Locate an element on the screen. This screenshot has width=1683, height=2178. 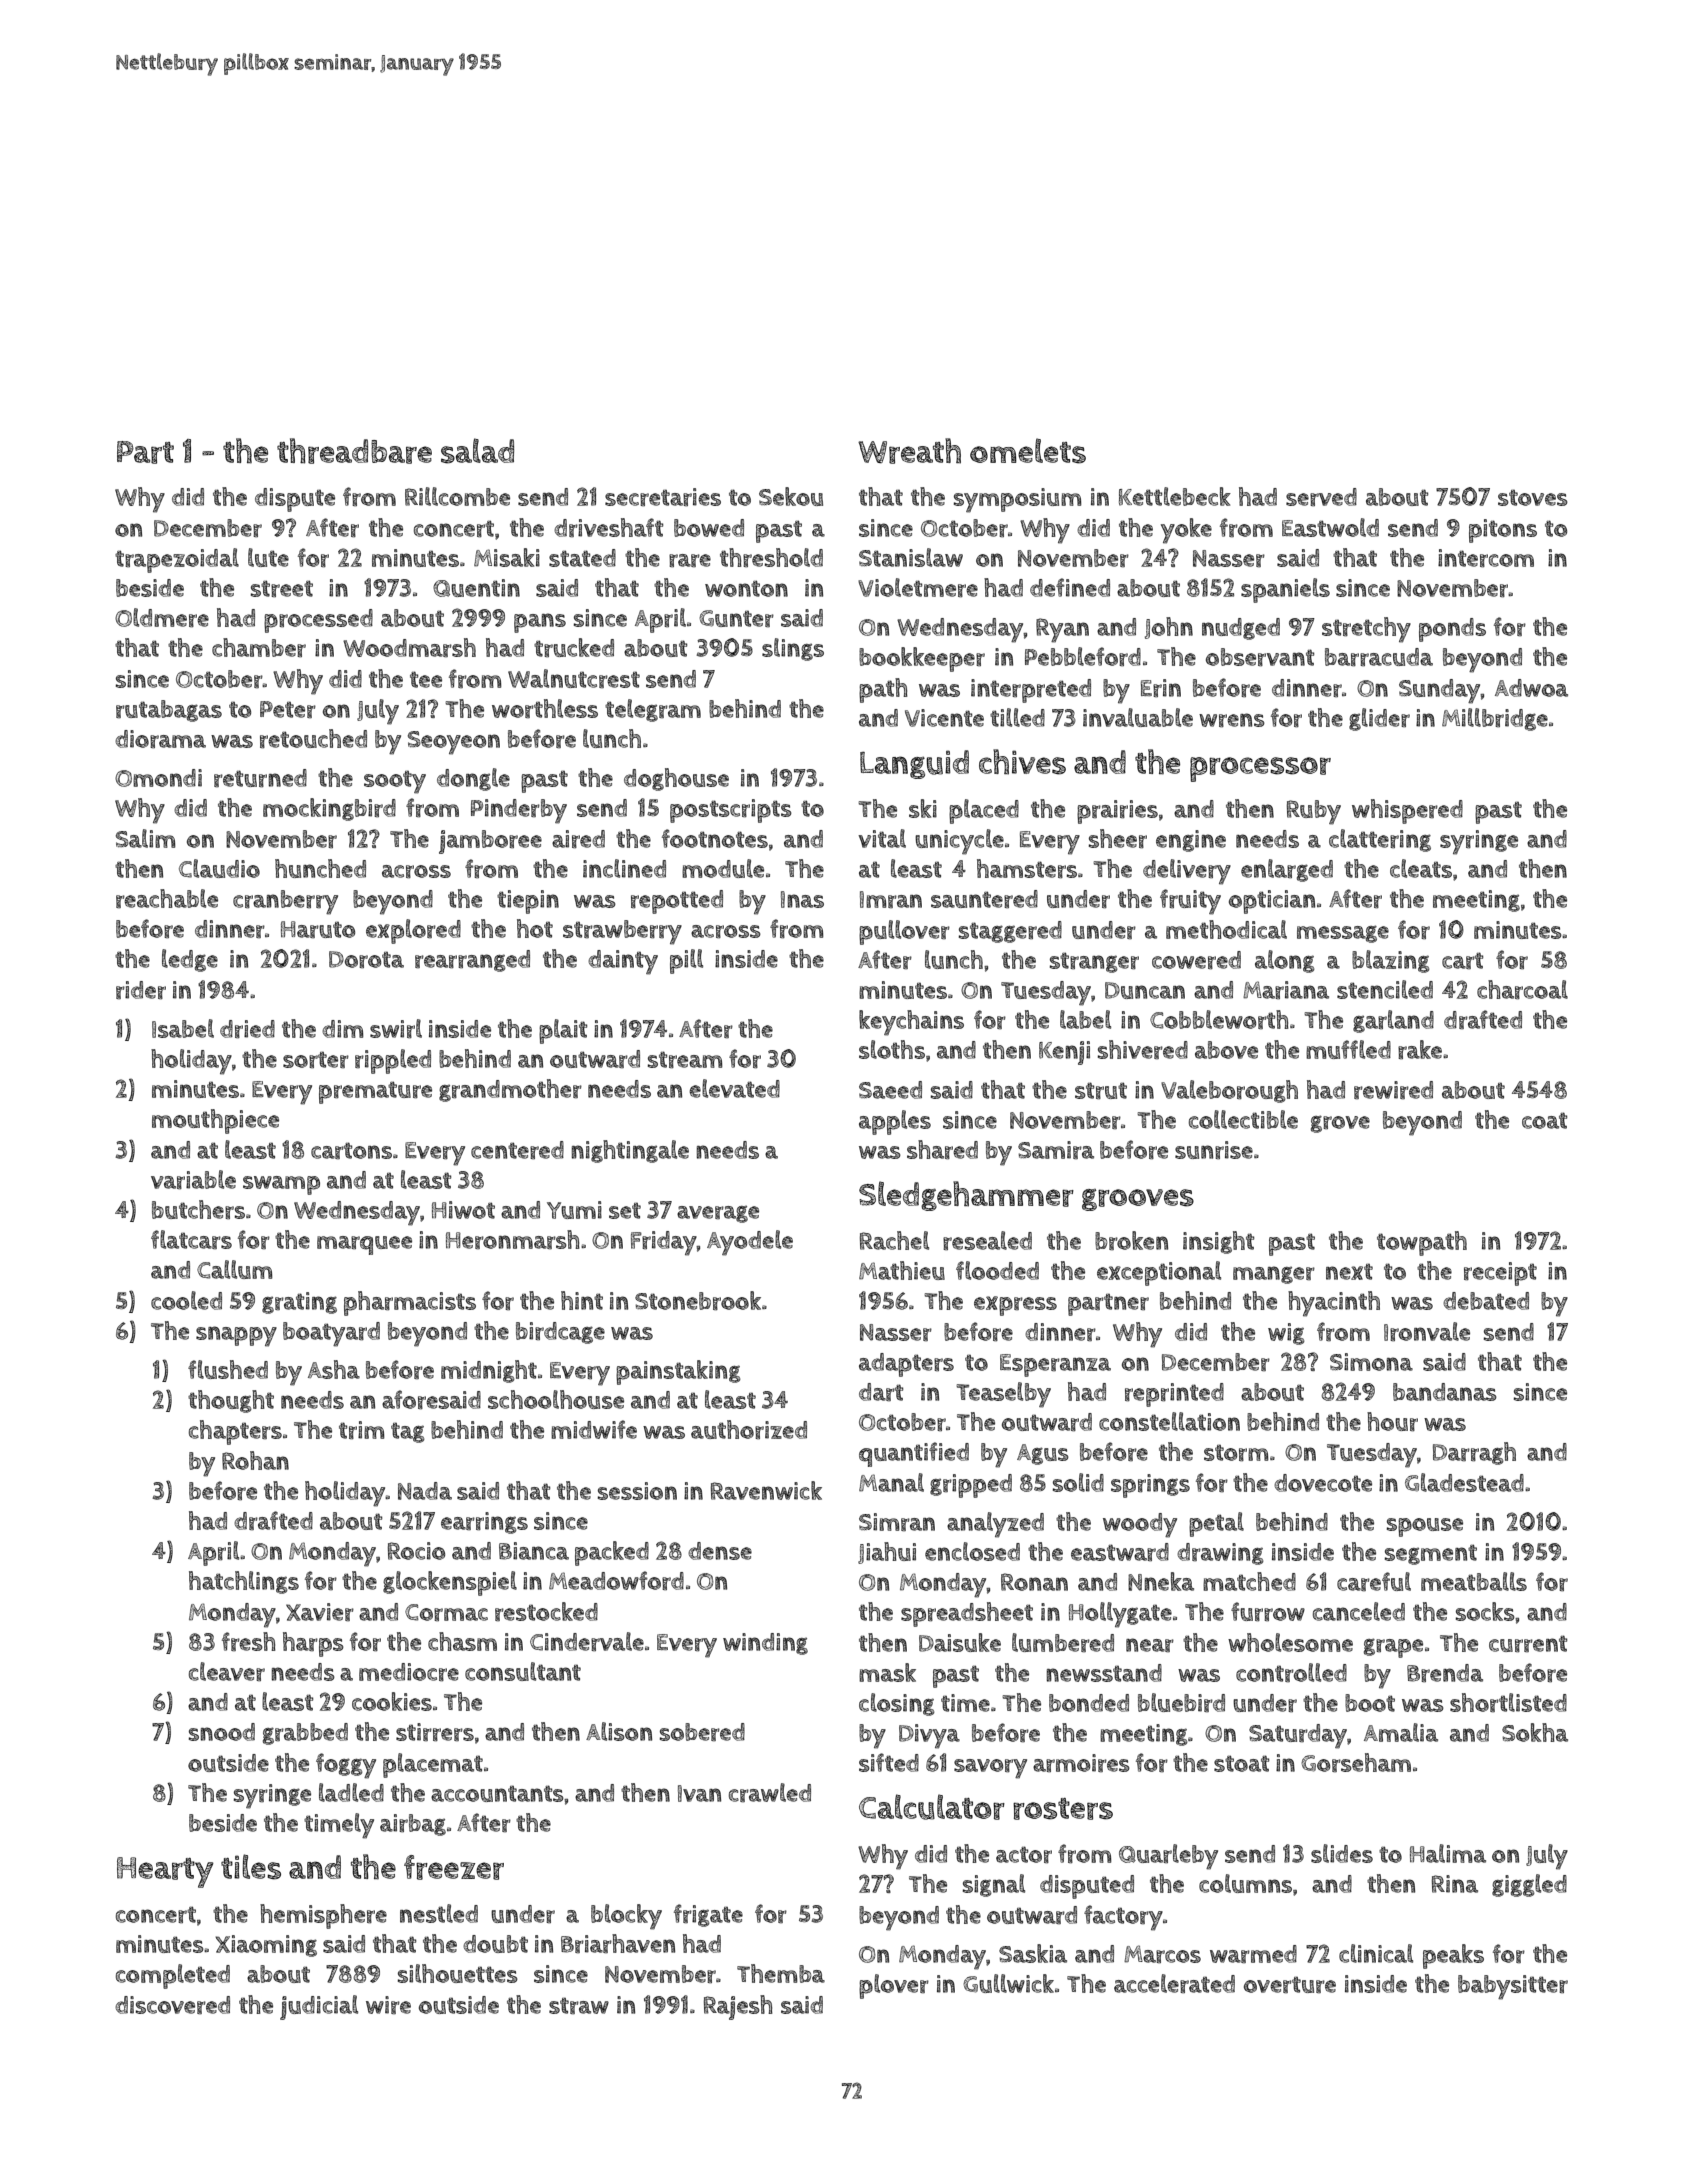
winding is located at coordinates (765, 1644).
